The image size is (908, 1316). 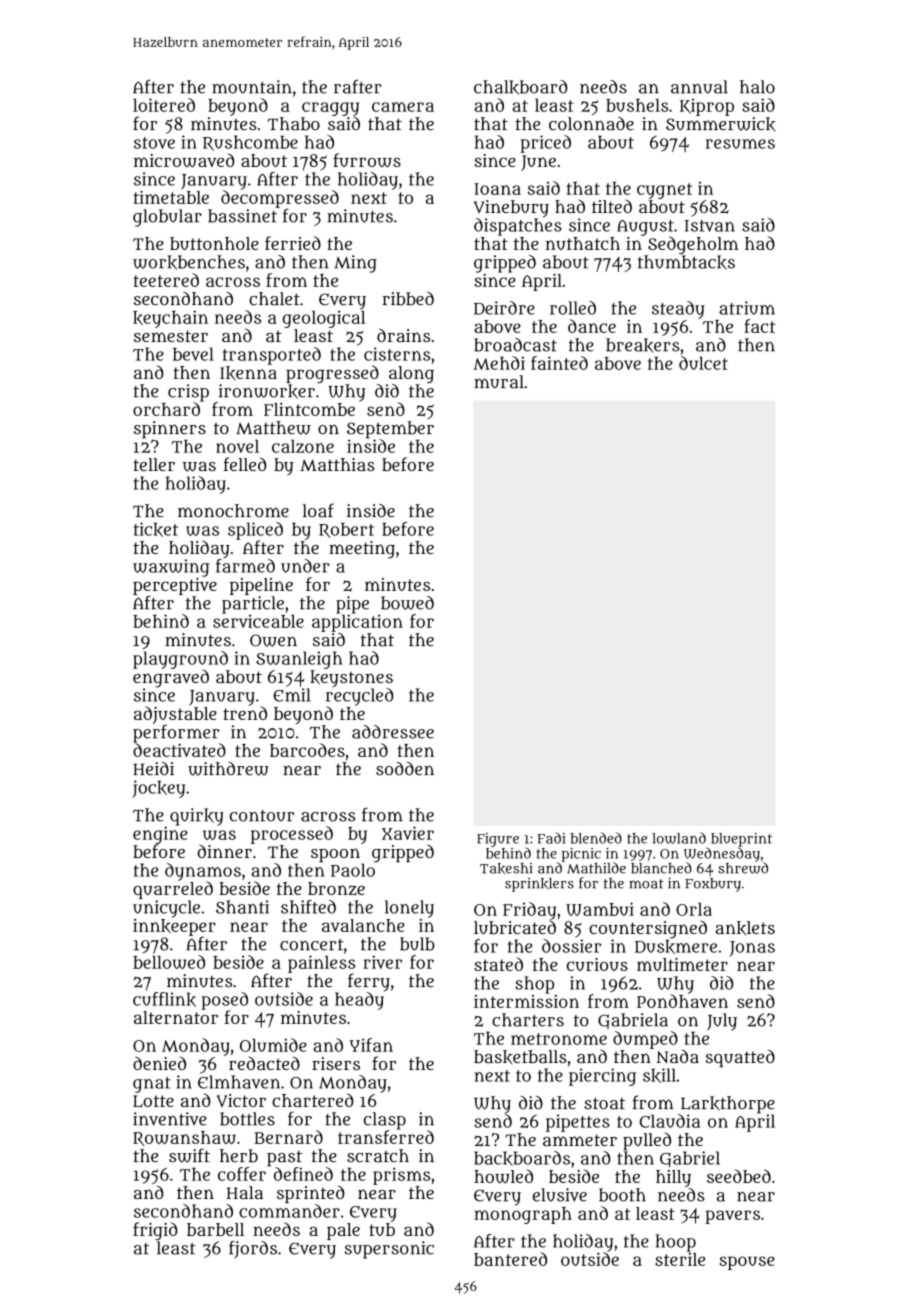 I want to click on anklets, so click(x=745, y=928).
